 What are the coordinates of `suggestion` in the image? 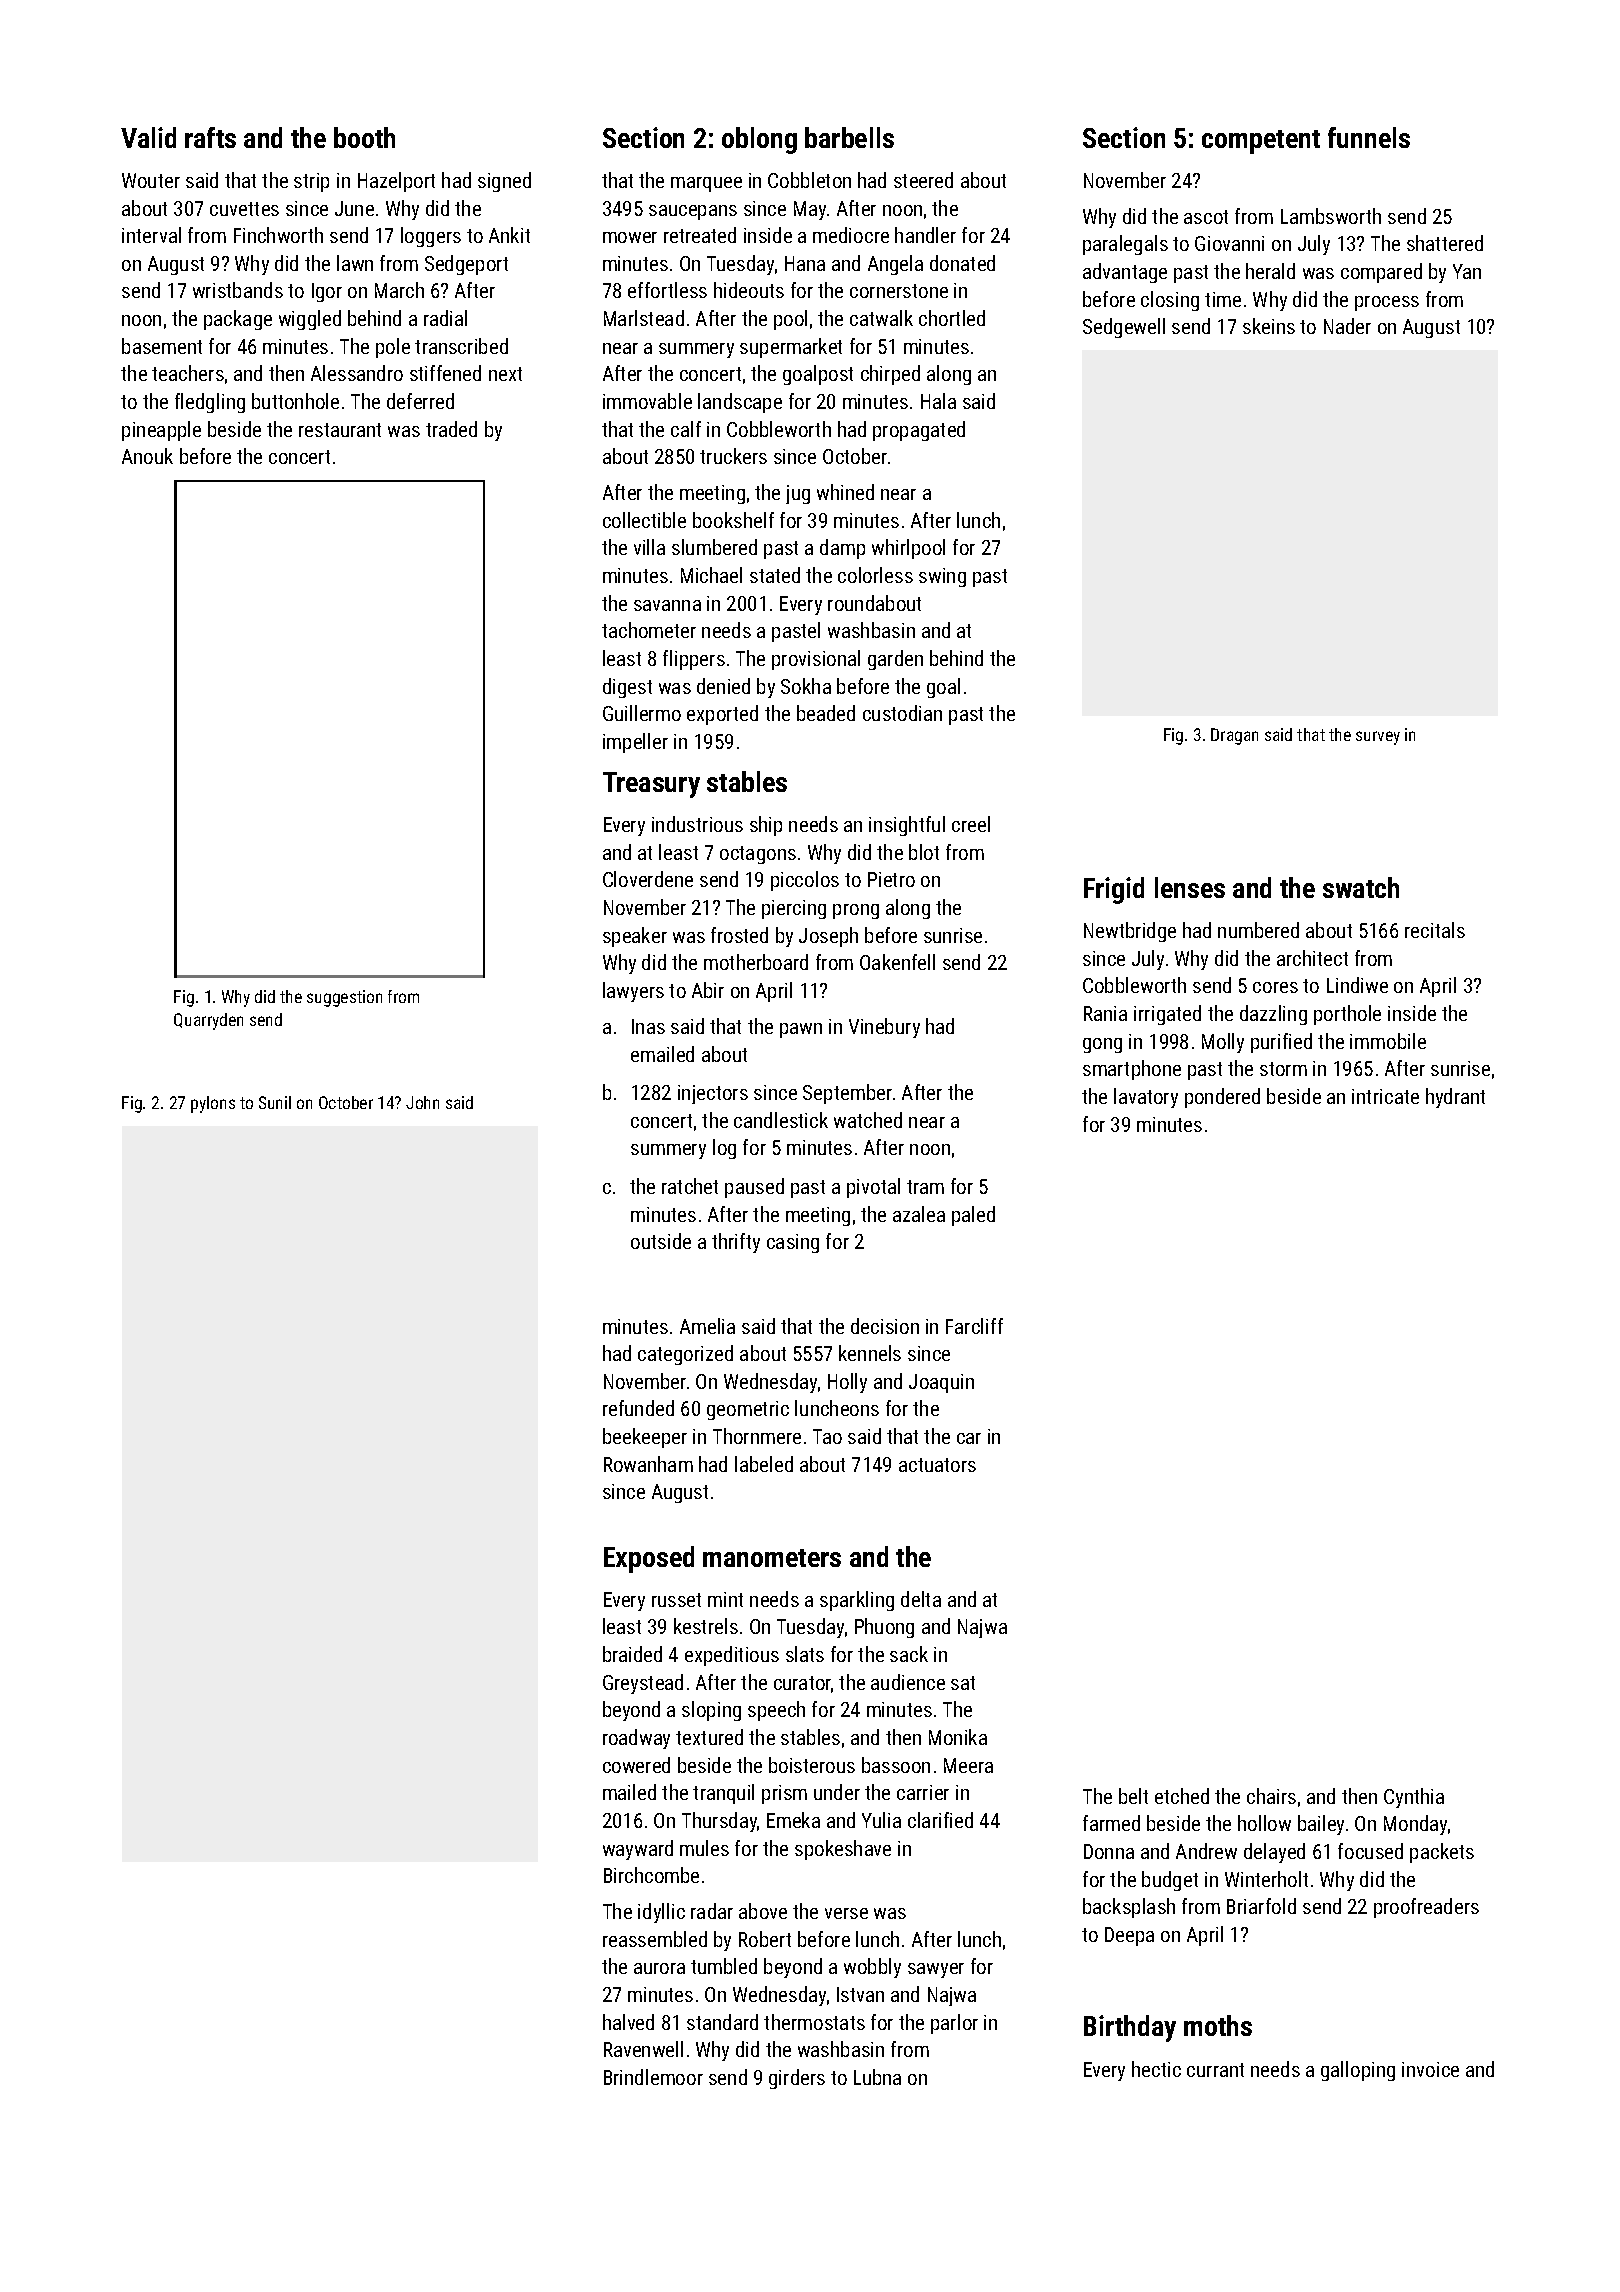 It's located at (344, 998).
